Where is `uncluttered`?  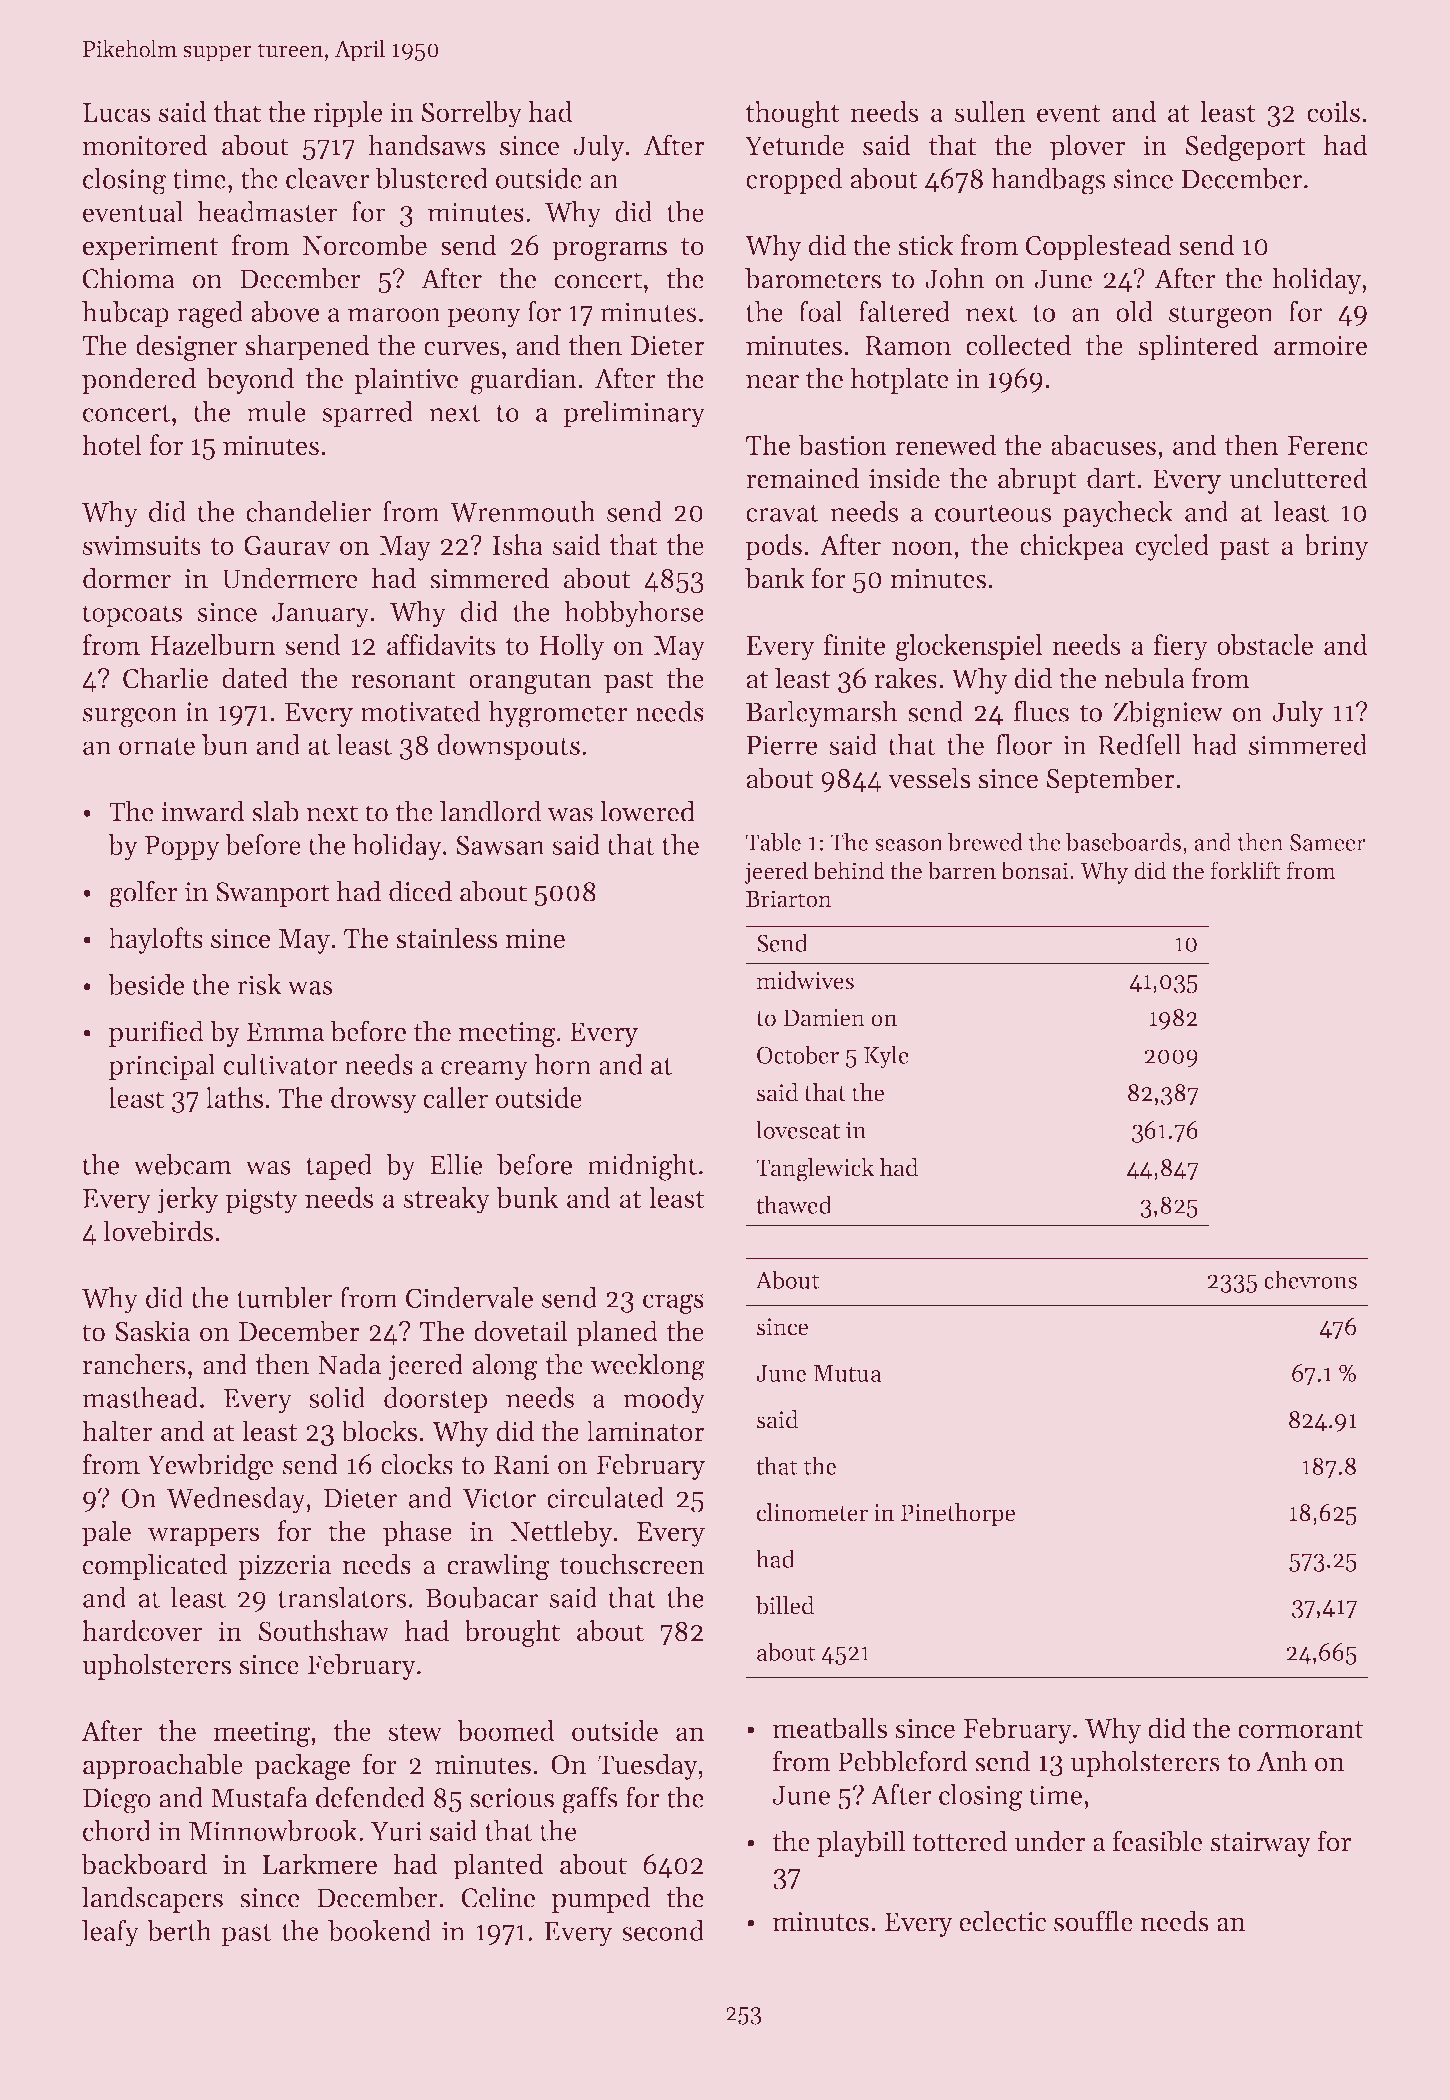 uncluttered is located at coordinates (1299, 478).
